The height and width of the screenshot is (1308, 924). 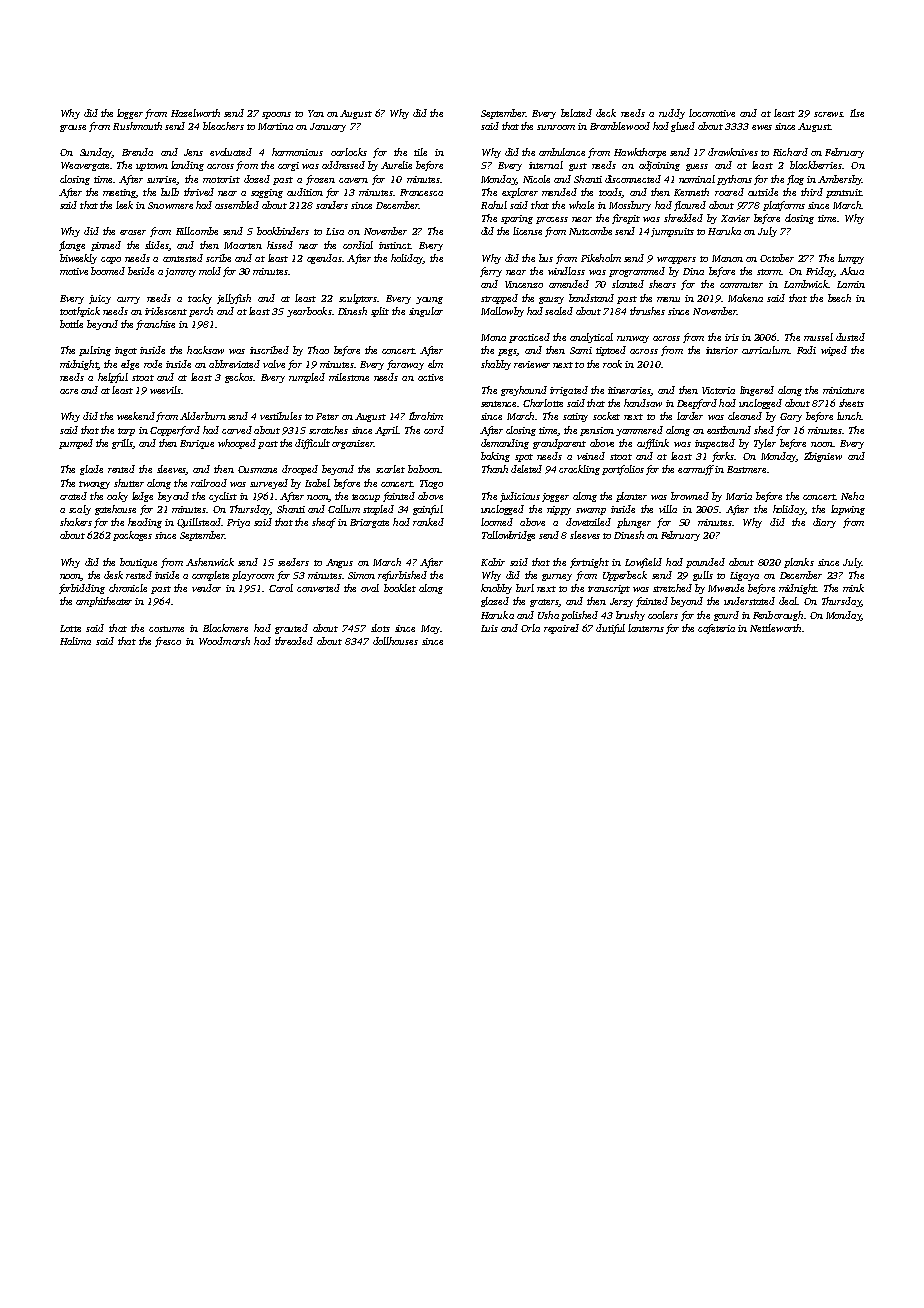 What do you see at coordinates (857, 113) in the screenshot?
I see `Ilse` at bounding box center [857, 113].
